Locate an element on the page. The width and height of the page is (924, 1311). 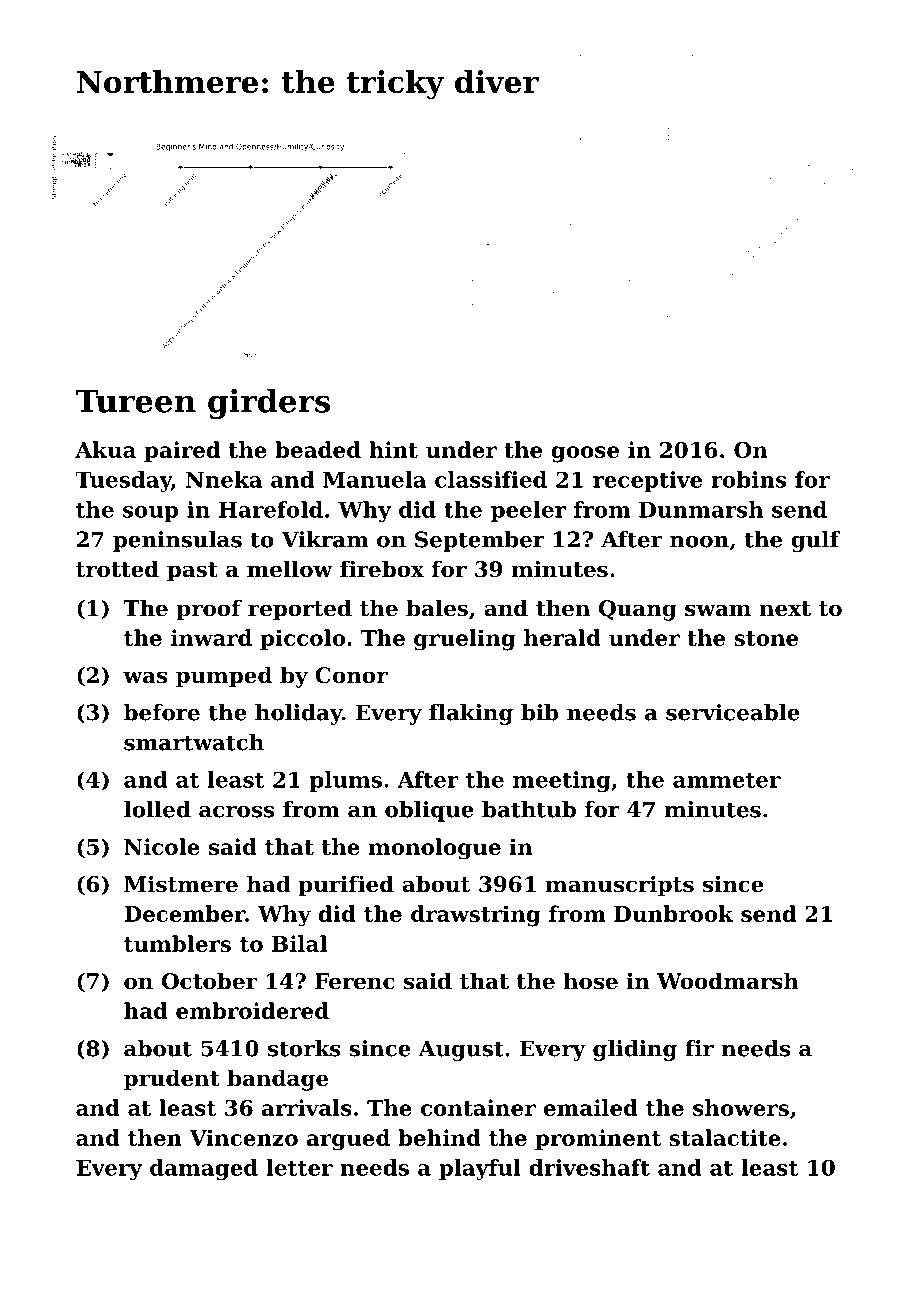
emailed is located at coordinates (591, 1107).
